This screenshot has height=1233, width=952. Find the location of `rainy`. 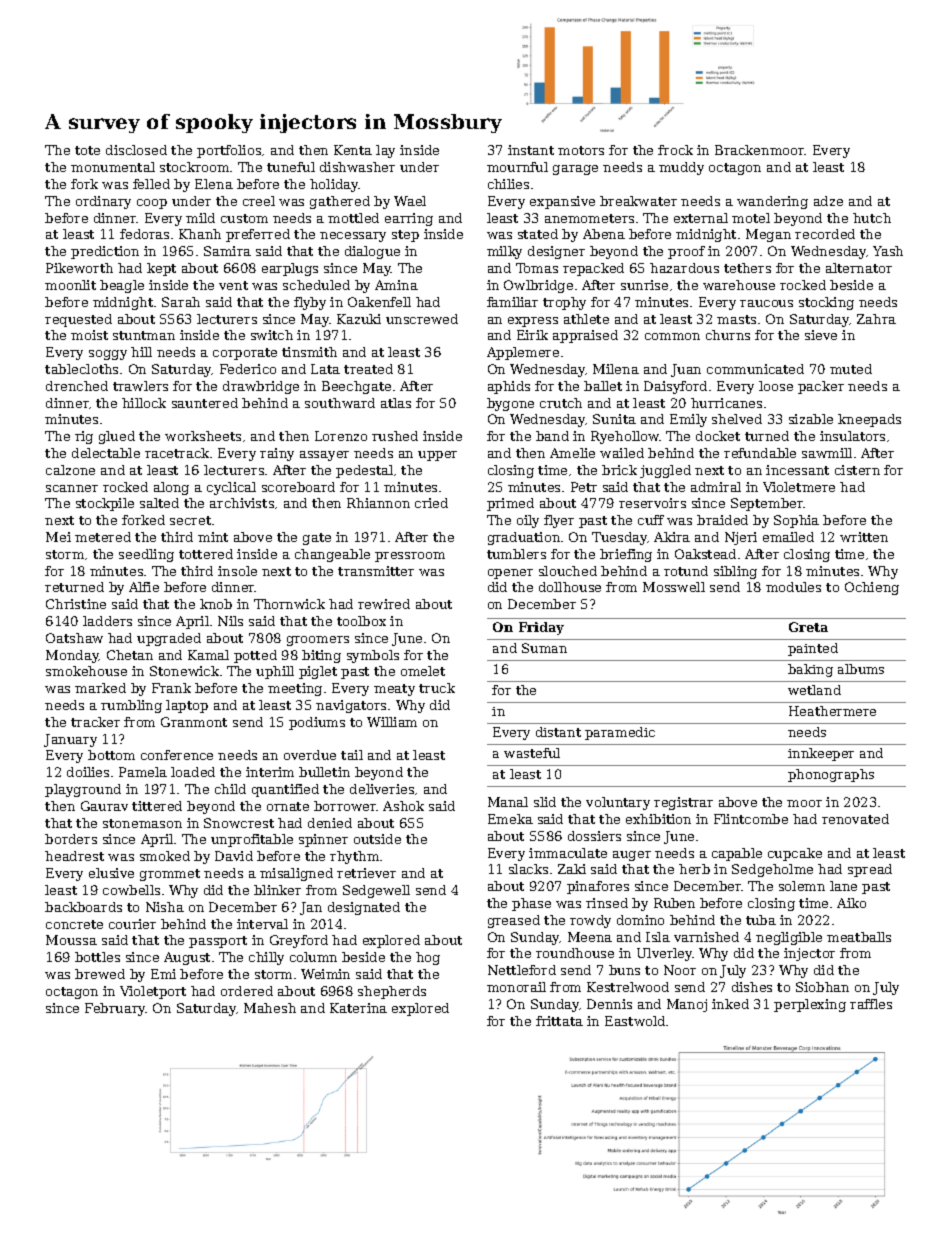

rainy is located at coordinates (277, 454).
